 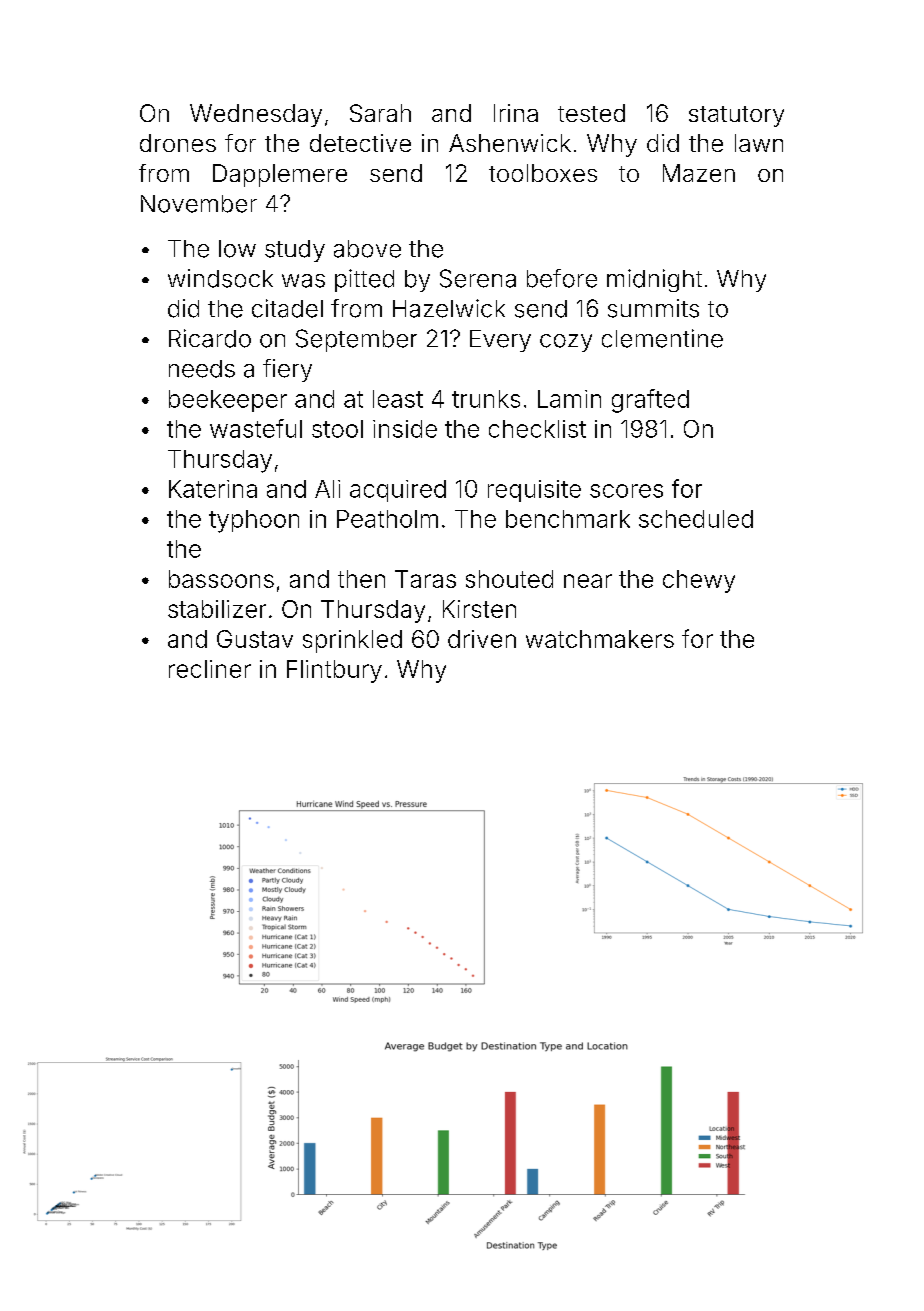 I want to click on Flintbury, so click(x=334, y=671).
